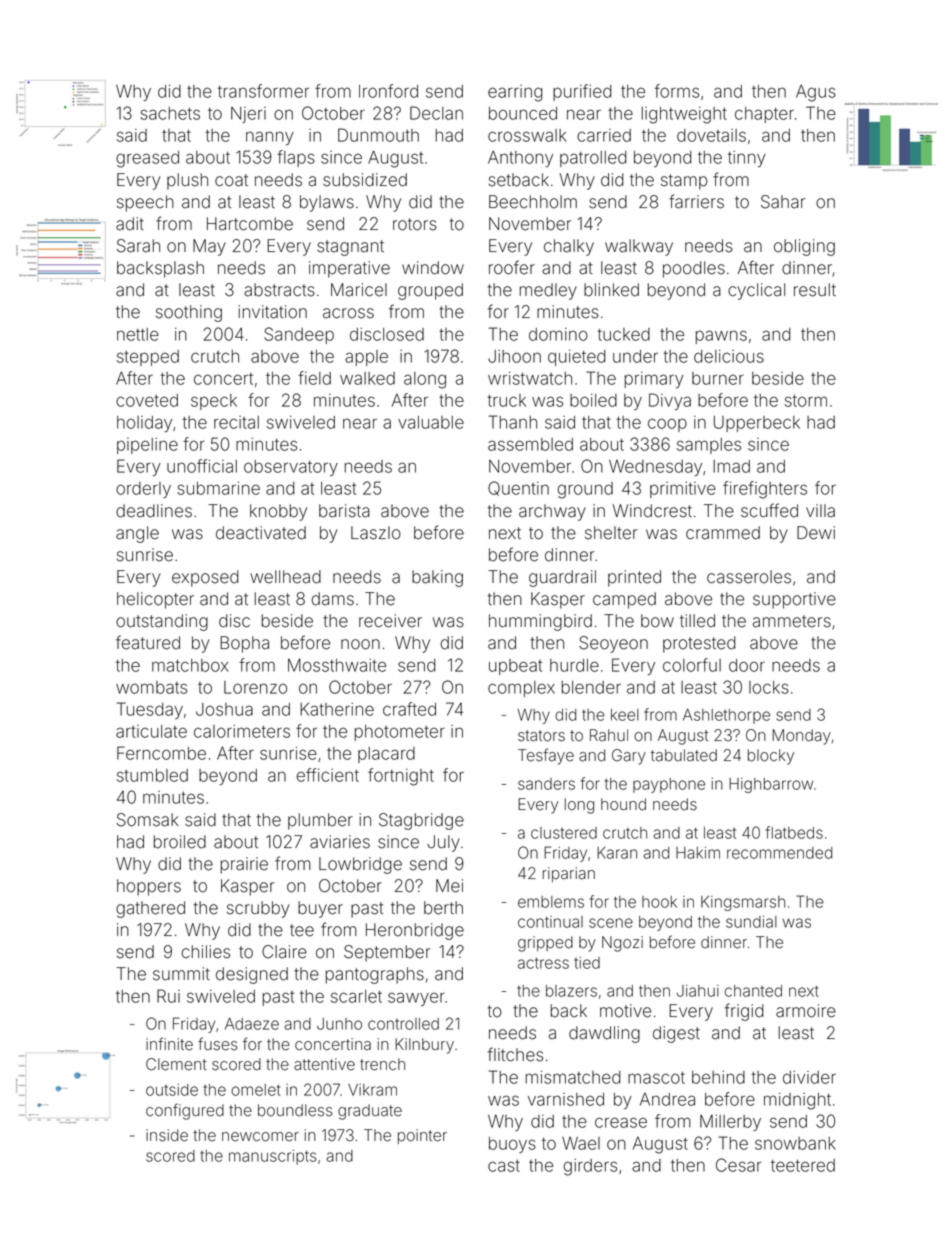 The image size is (952, 1233). I want to click on girders, so click(590, 1167).
